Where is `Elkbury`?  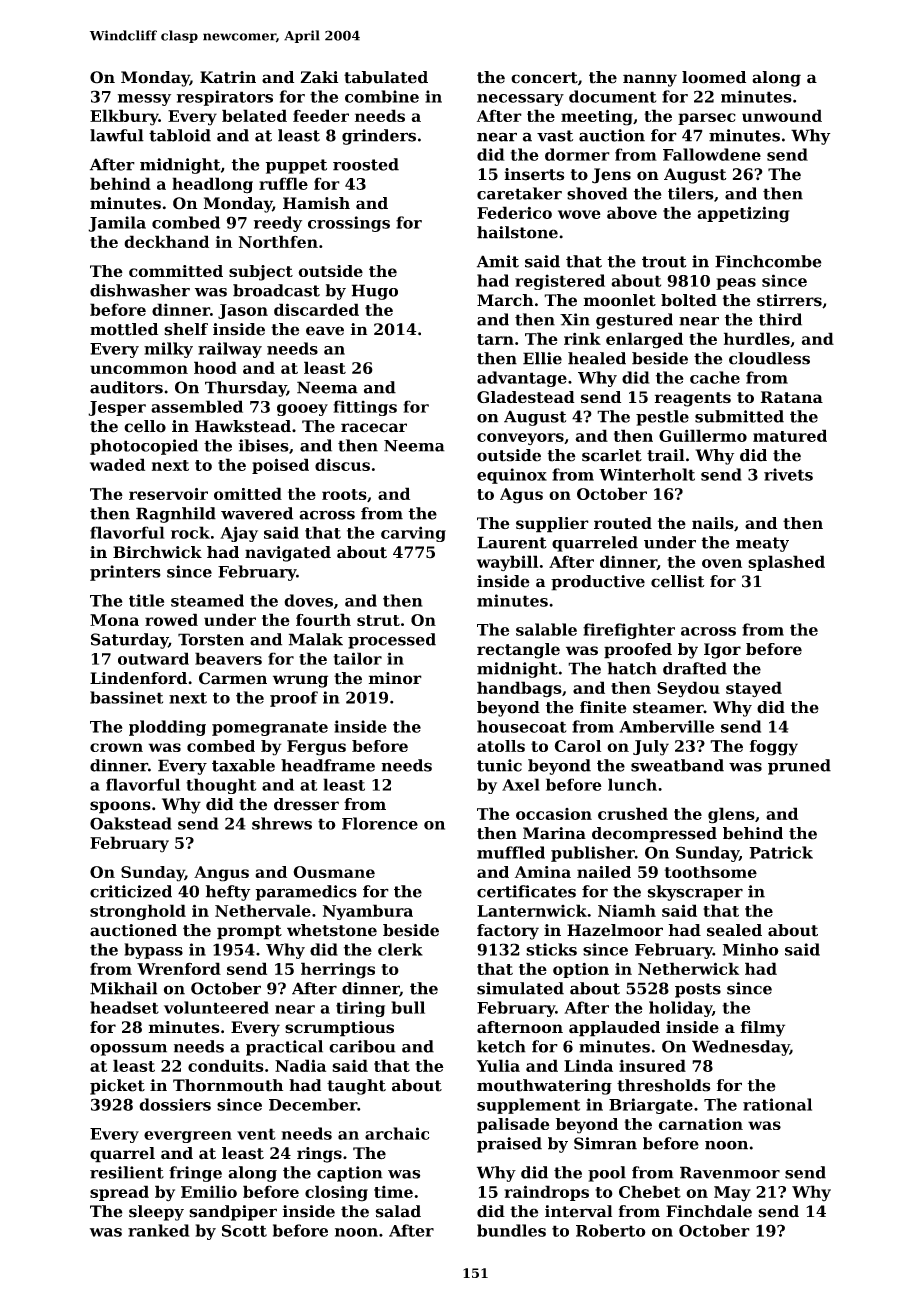 Elkbury is located at coordinates (124, 117).
